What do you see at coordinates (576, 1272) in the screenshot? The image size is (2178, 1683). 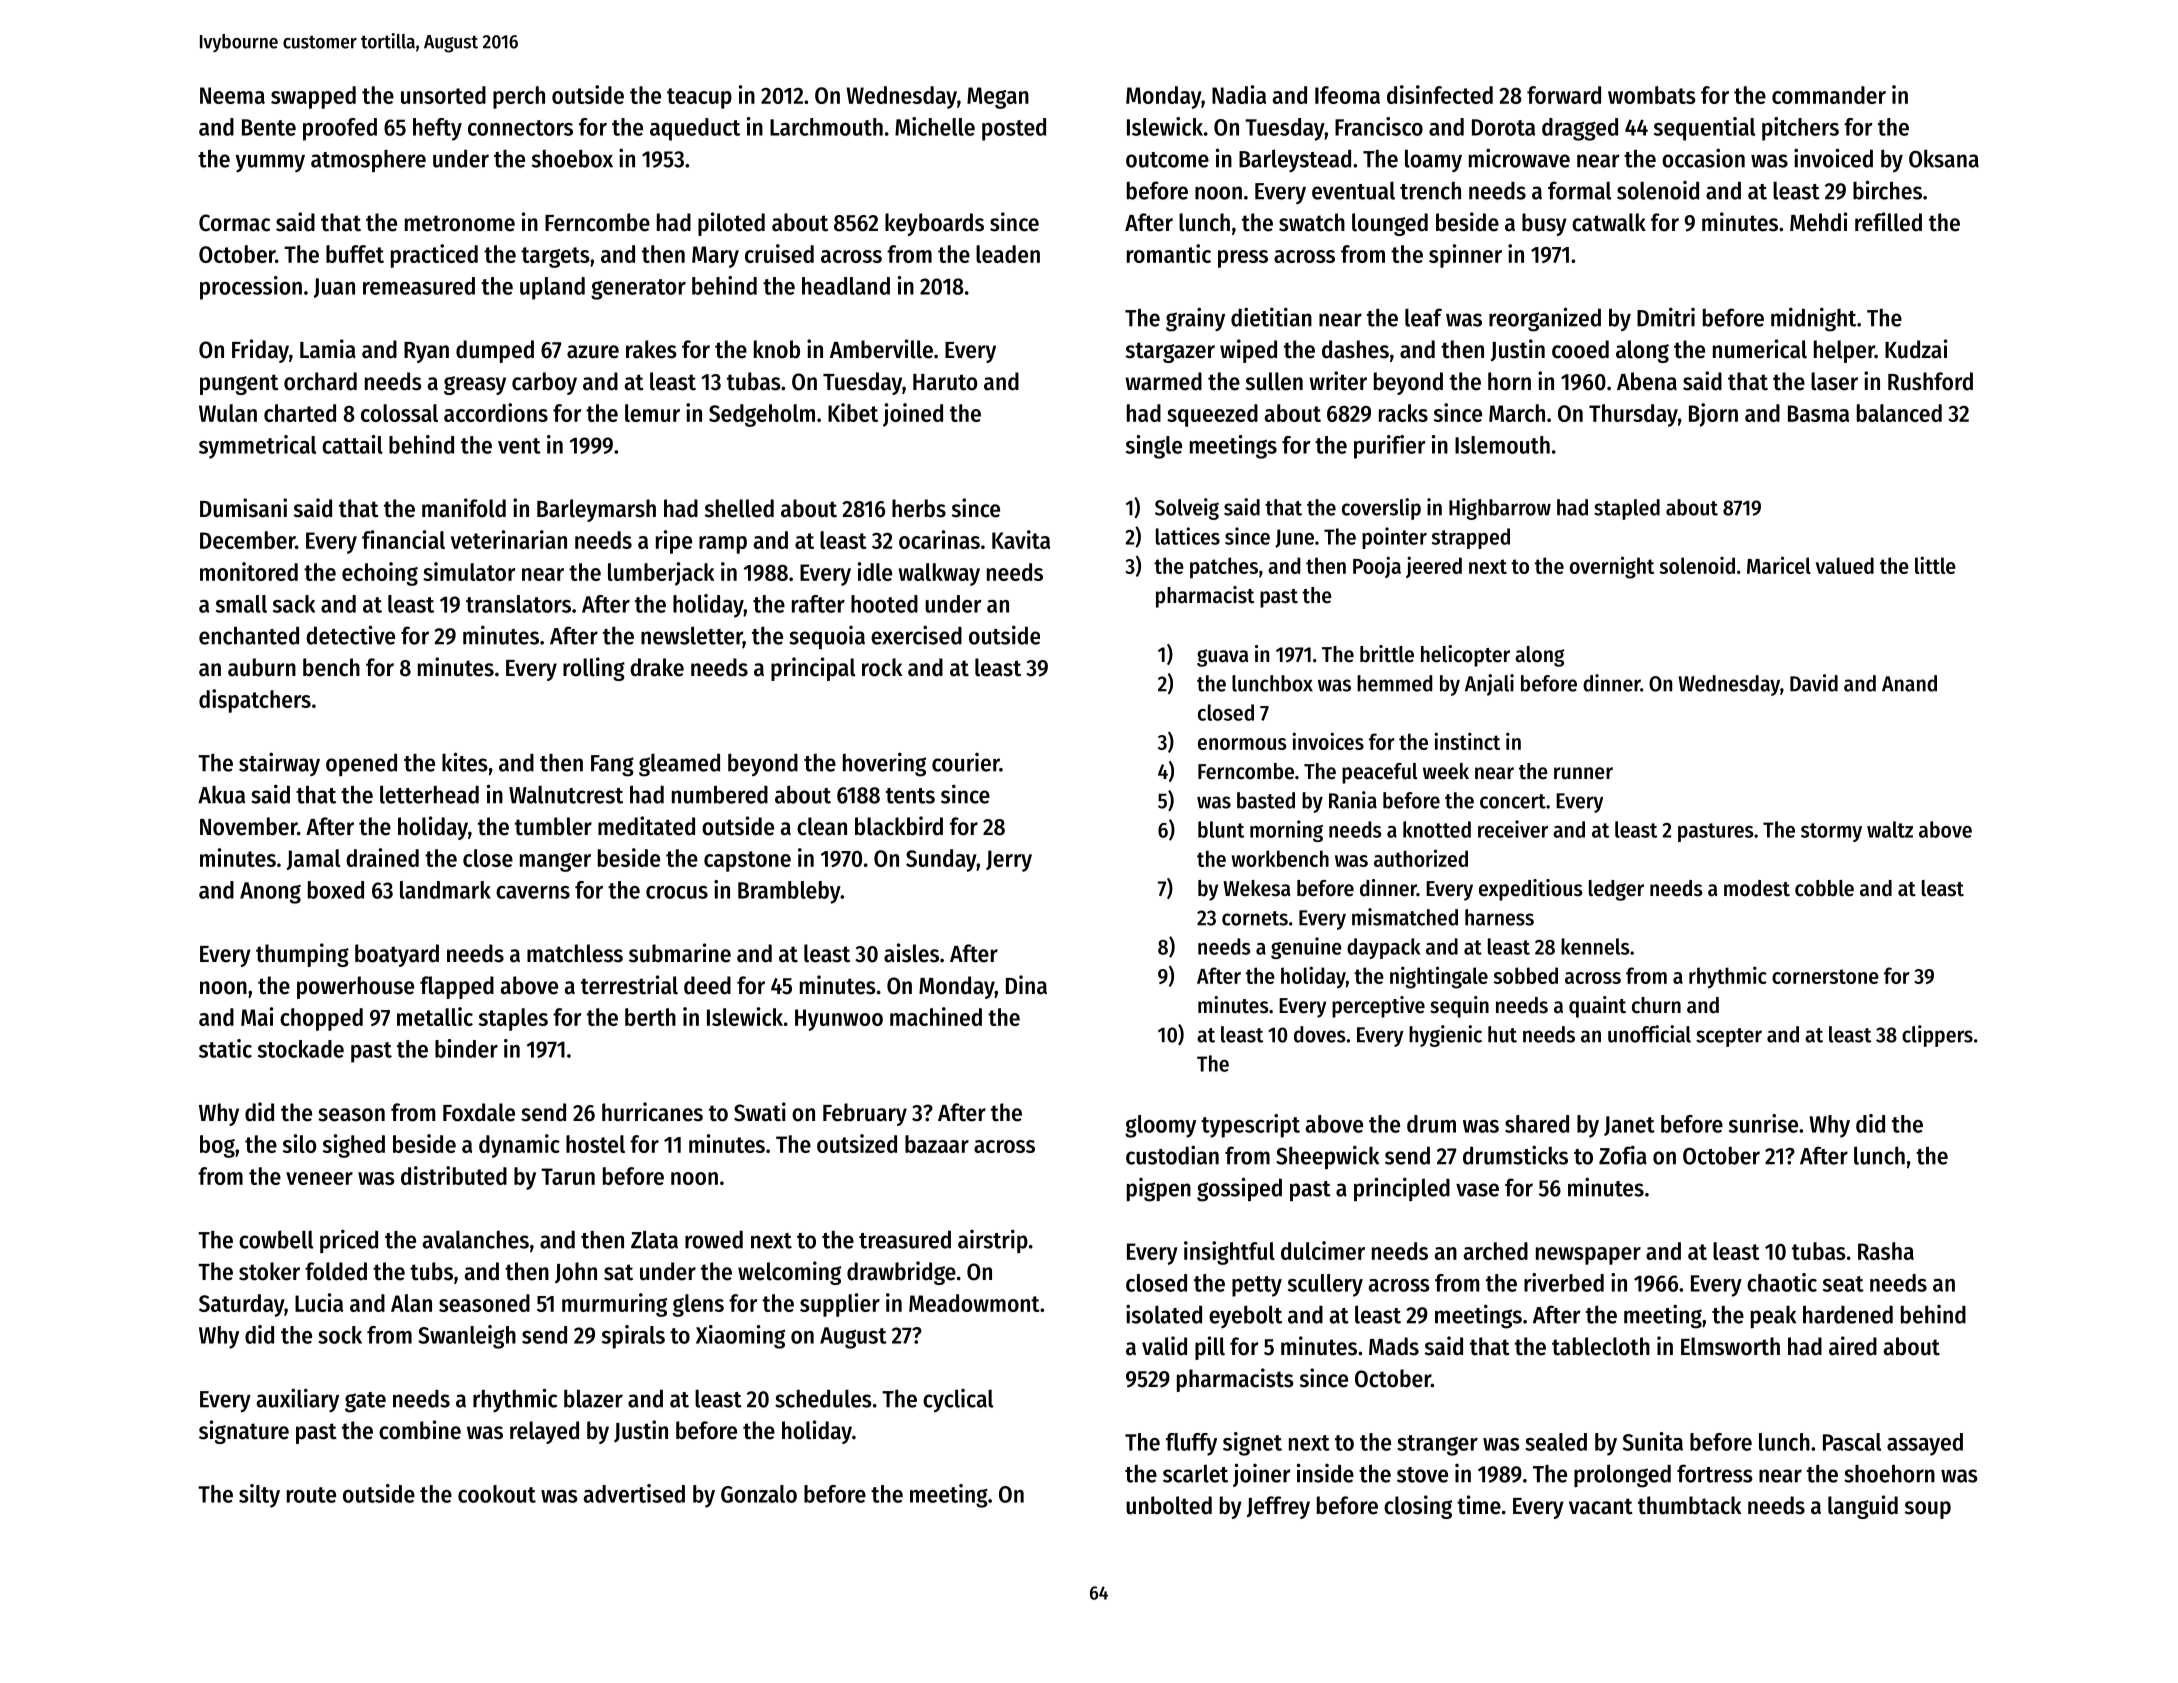 I see `John` at bounding box center [576, 1272].
